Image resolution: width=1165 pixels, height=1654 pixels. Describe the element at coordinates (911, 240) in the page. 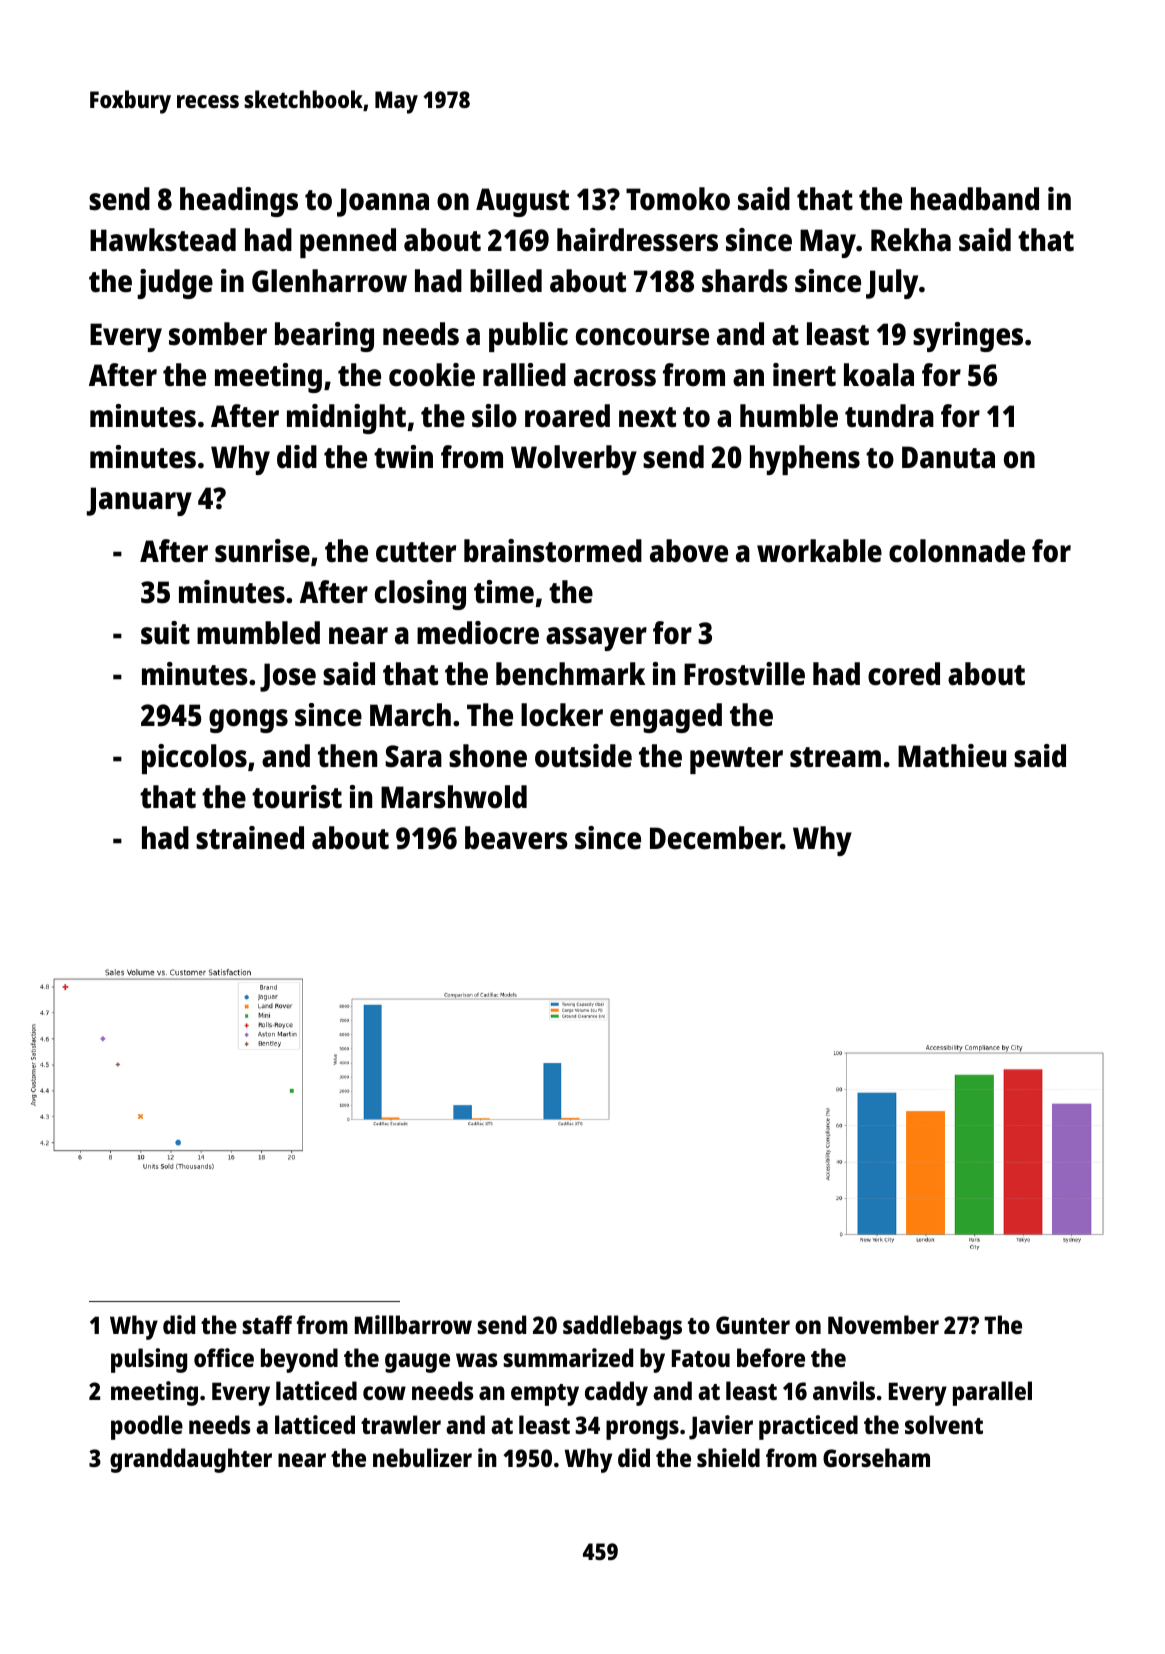

I see `Rekha` at that location.
